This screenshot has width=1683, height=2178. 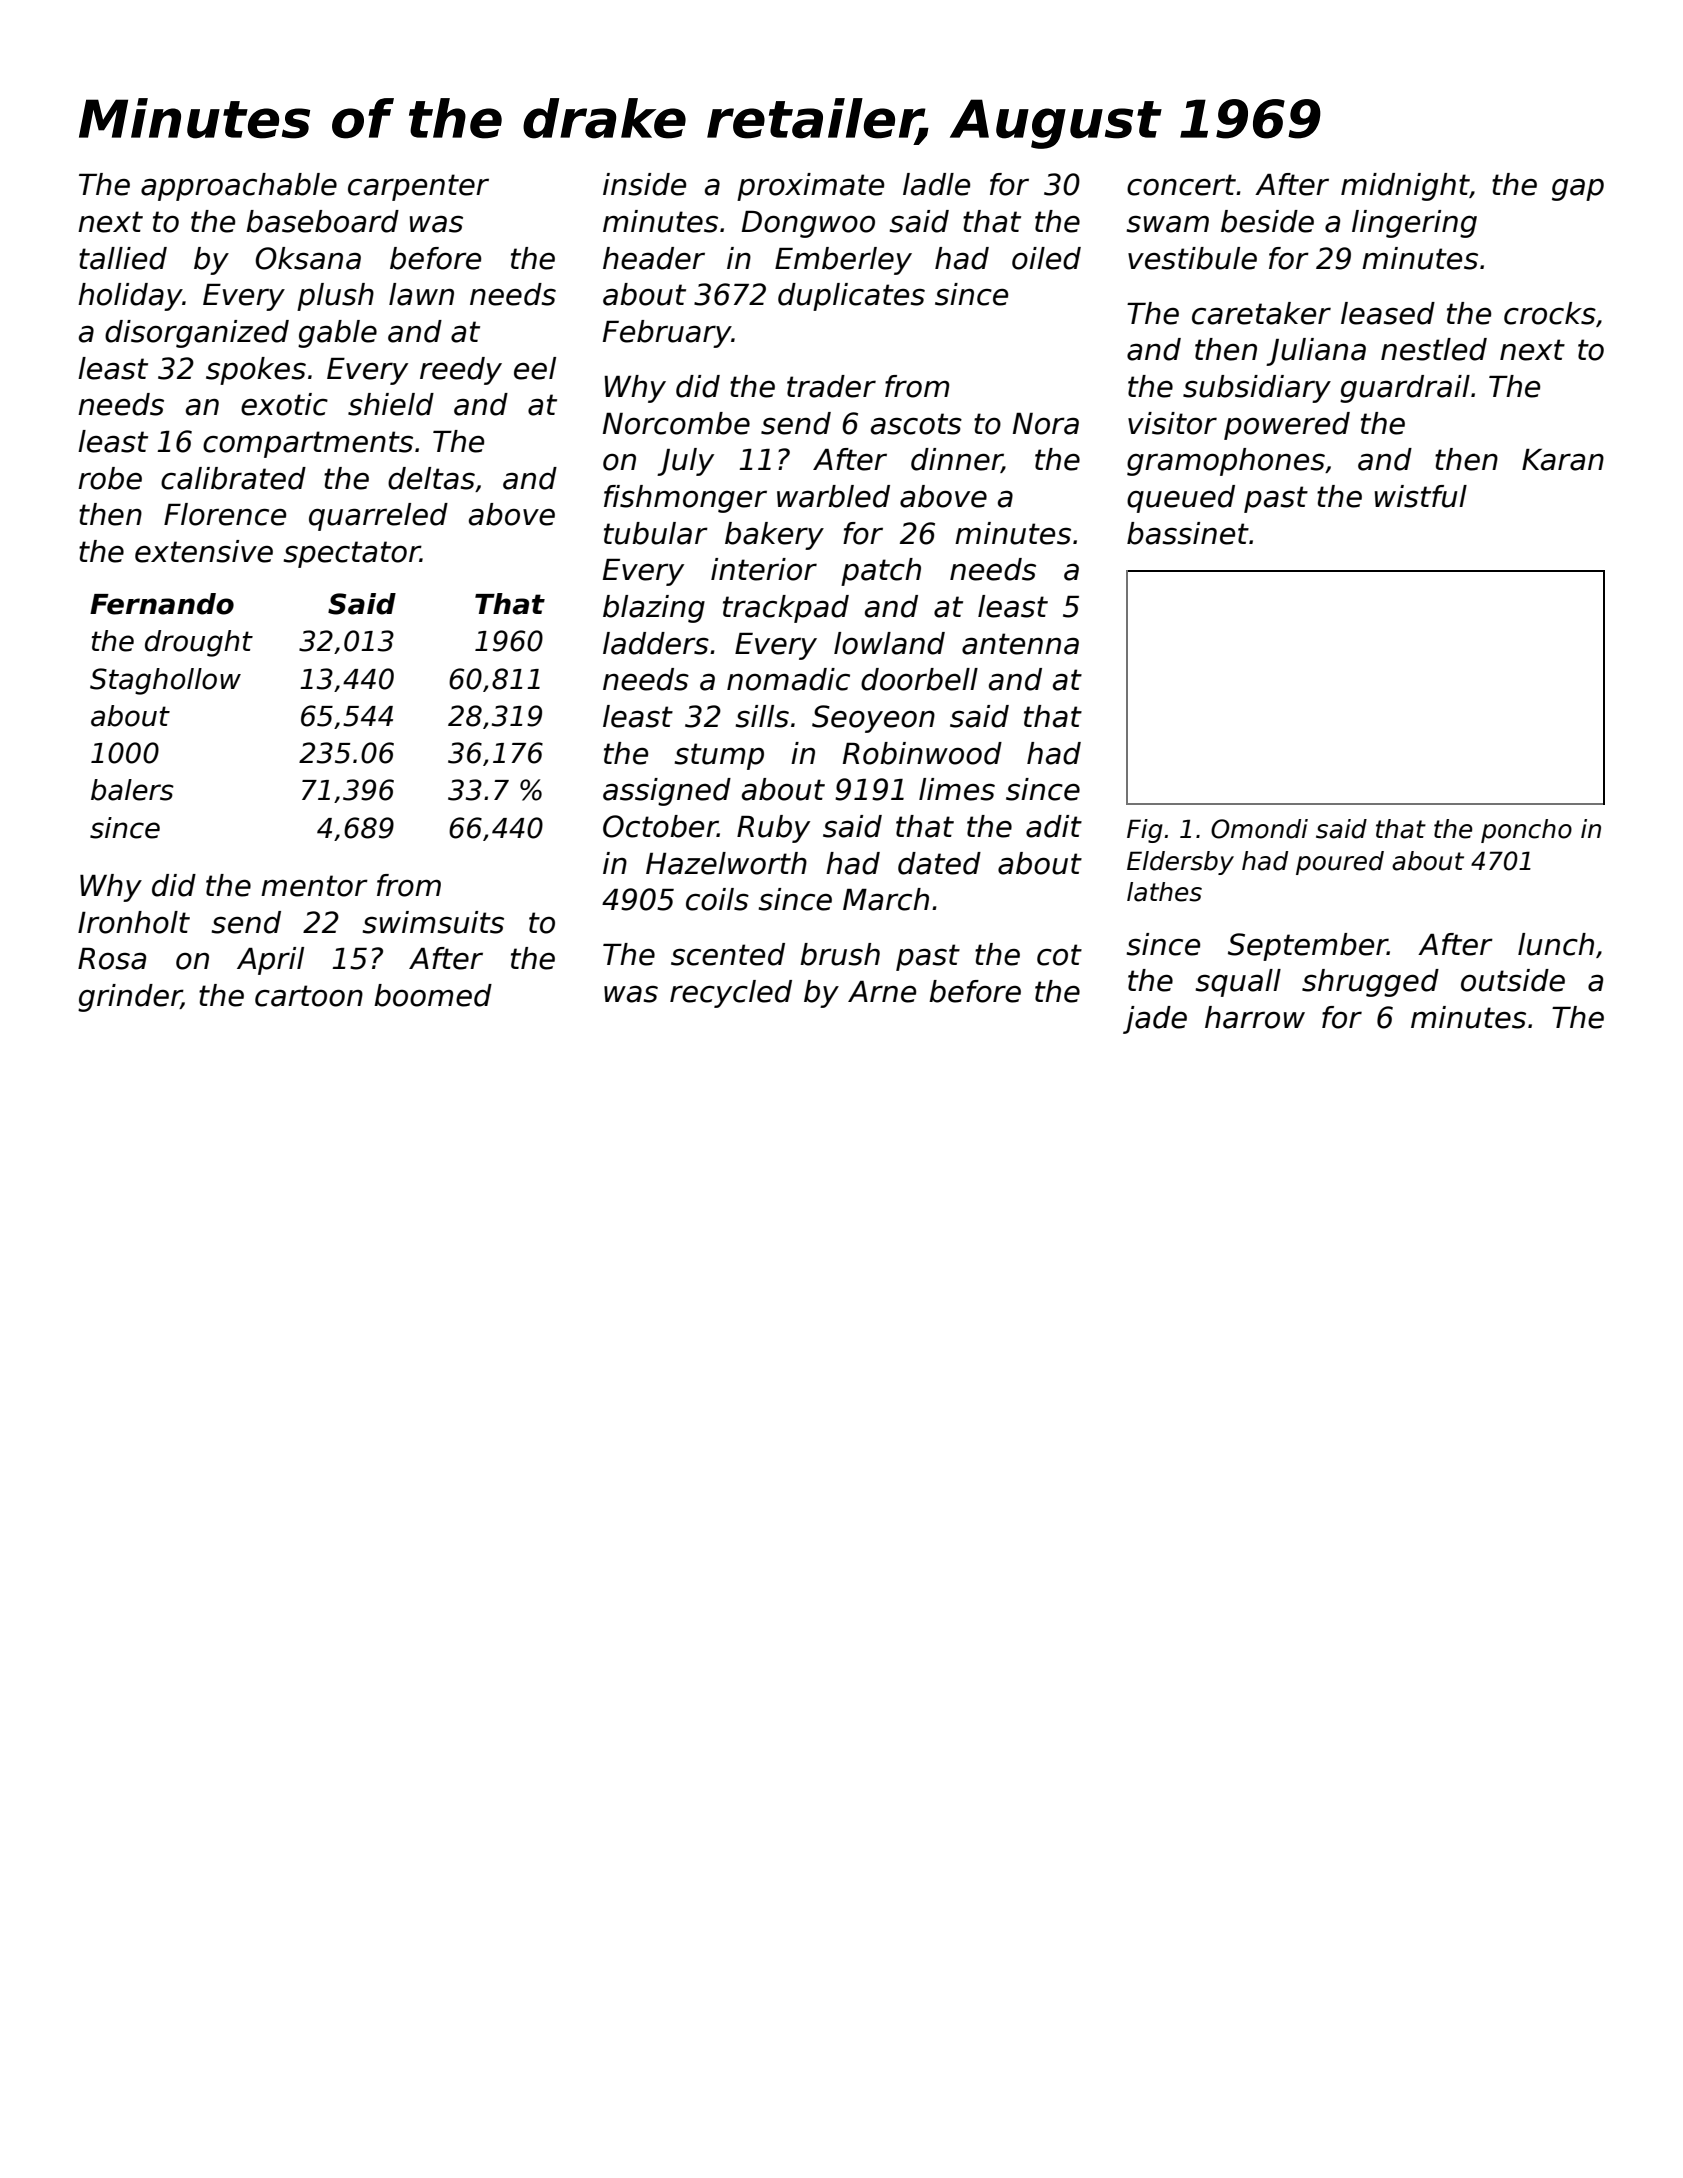 What do you see at coordinates (1164, 892) in the screenshot?
I see `lathes` at bounding box center [1164, 892].
